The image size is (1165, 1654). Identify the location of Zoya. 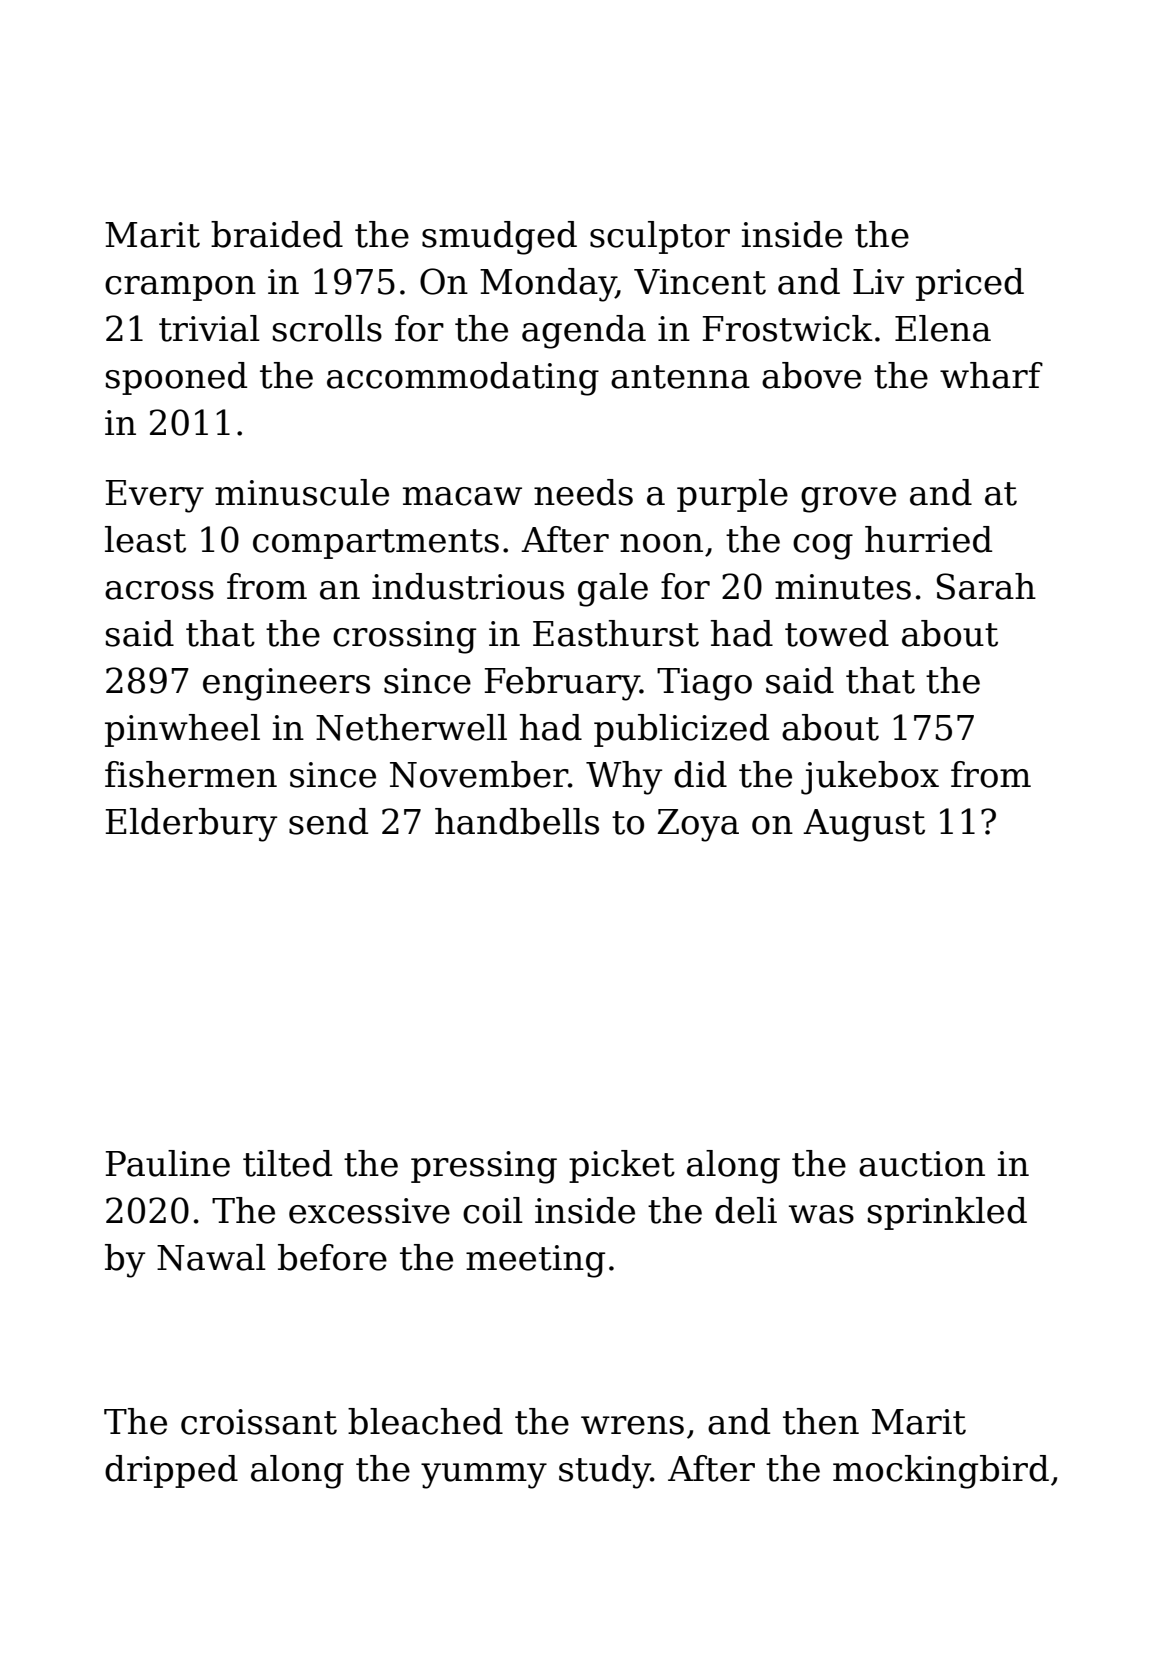
(698, 825).
